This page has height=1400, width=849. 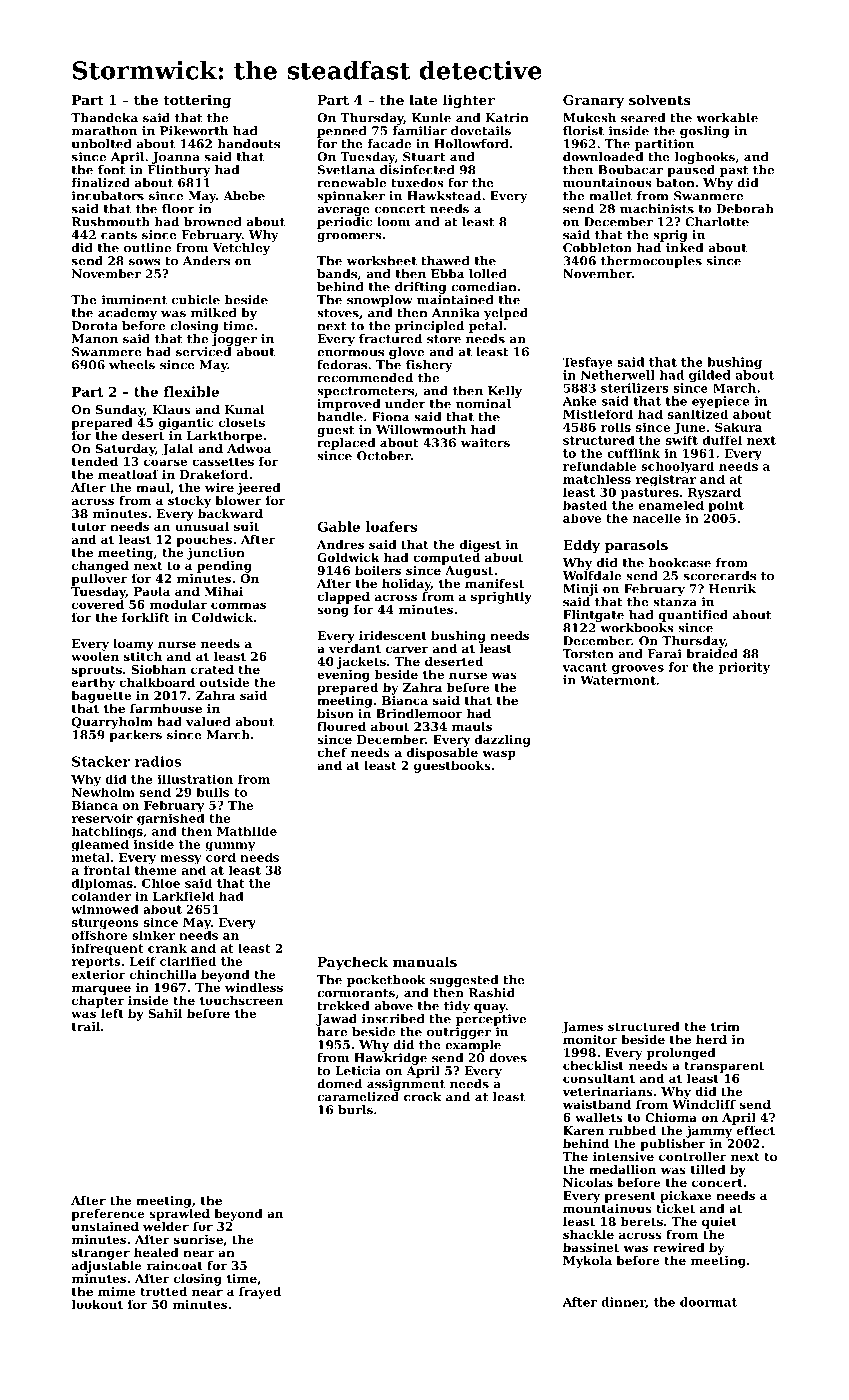 What do you see at coordinates (242, 422) in the page?
I see `closets` at bounding box center [242, 422].
